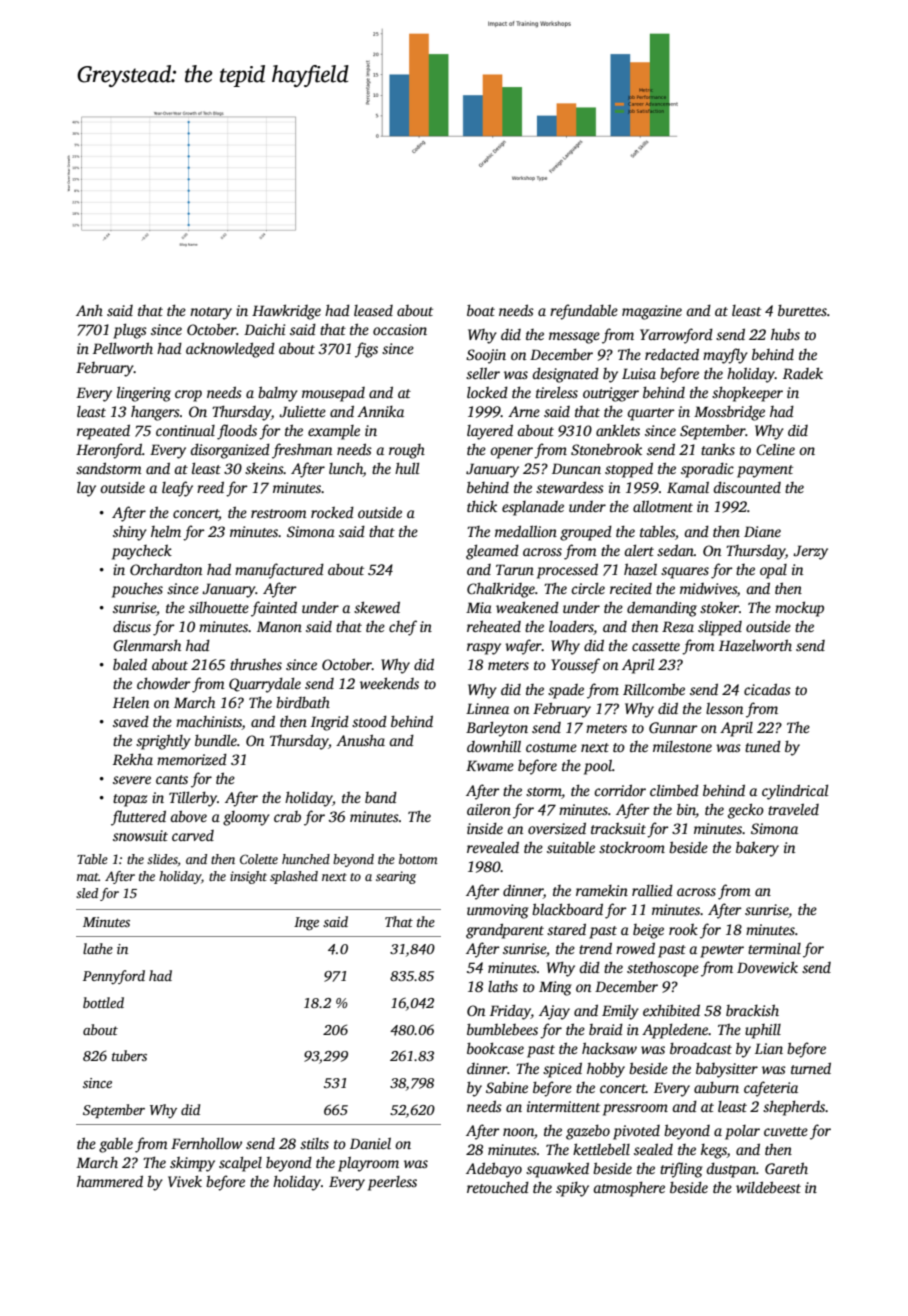 Image resolution: width=908 pixels, height=1316 pixels. What do you see at coordinates (483, 373) in the screenshot?
I see `seller` at bounding box center [483, 373].
